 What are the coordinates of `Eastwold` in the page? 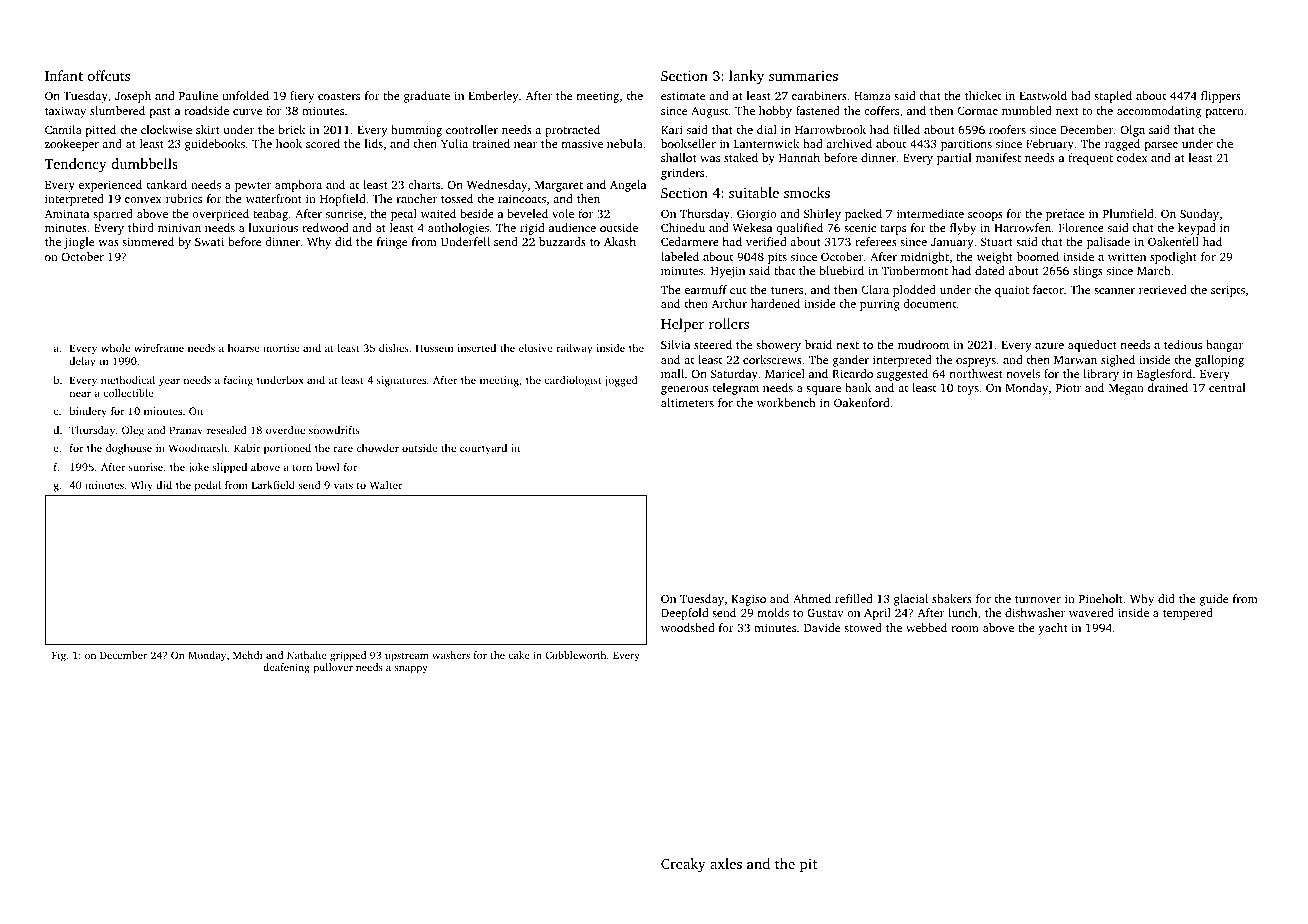 It's located at (1043, 95).
